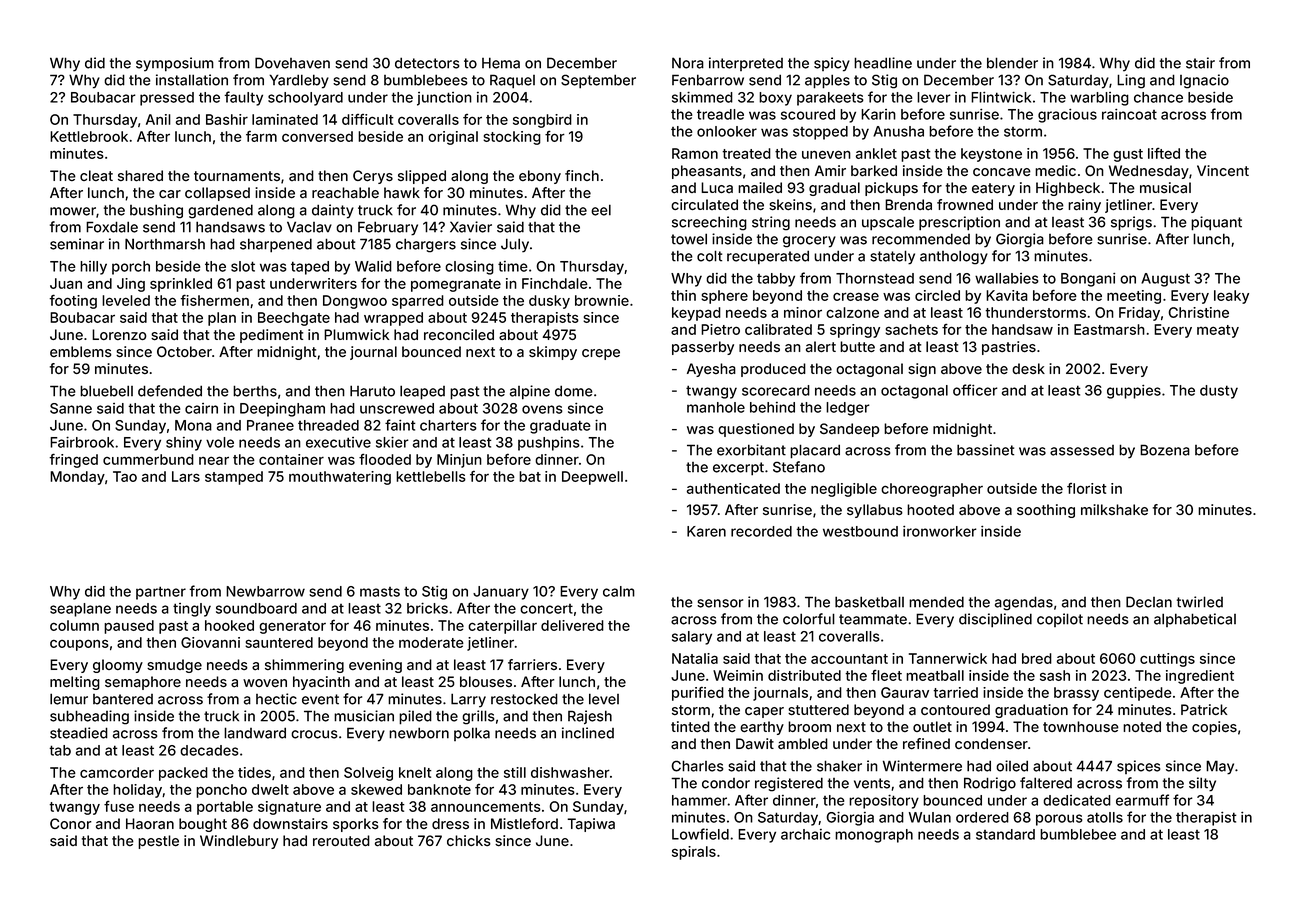  Describe the element at coordinates (292, 63) in the document. I see `Dovehaven` at that location.
